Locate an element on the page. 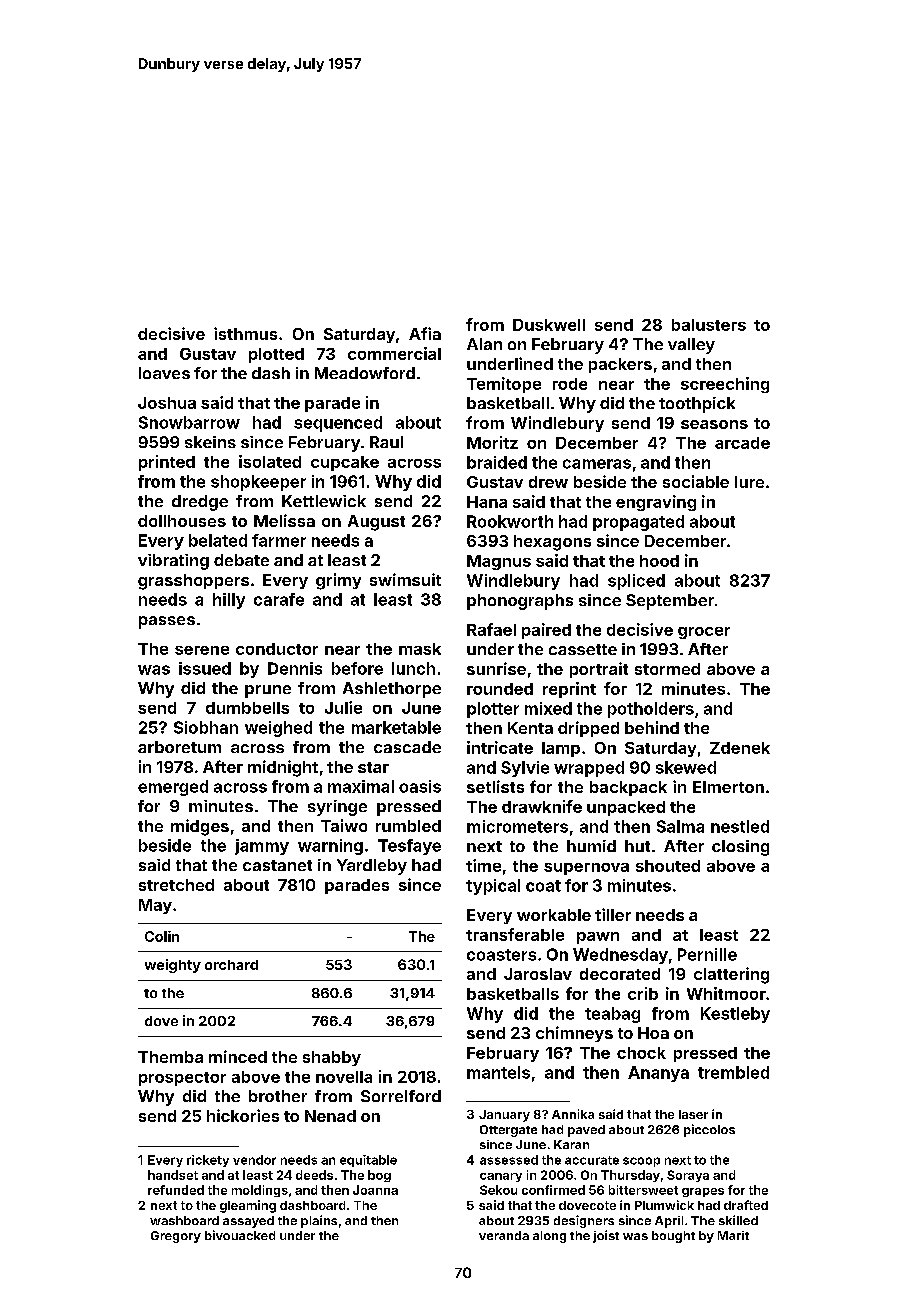  grimy is located at coordinates (338, 581).
